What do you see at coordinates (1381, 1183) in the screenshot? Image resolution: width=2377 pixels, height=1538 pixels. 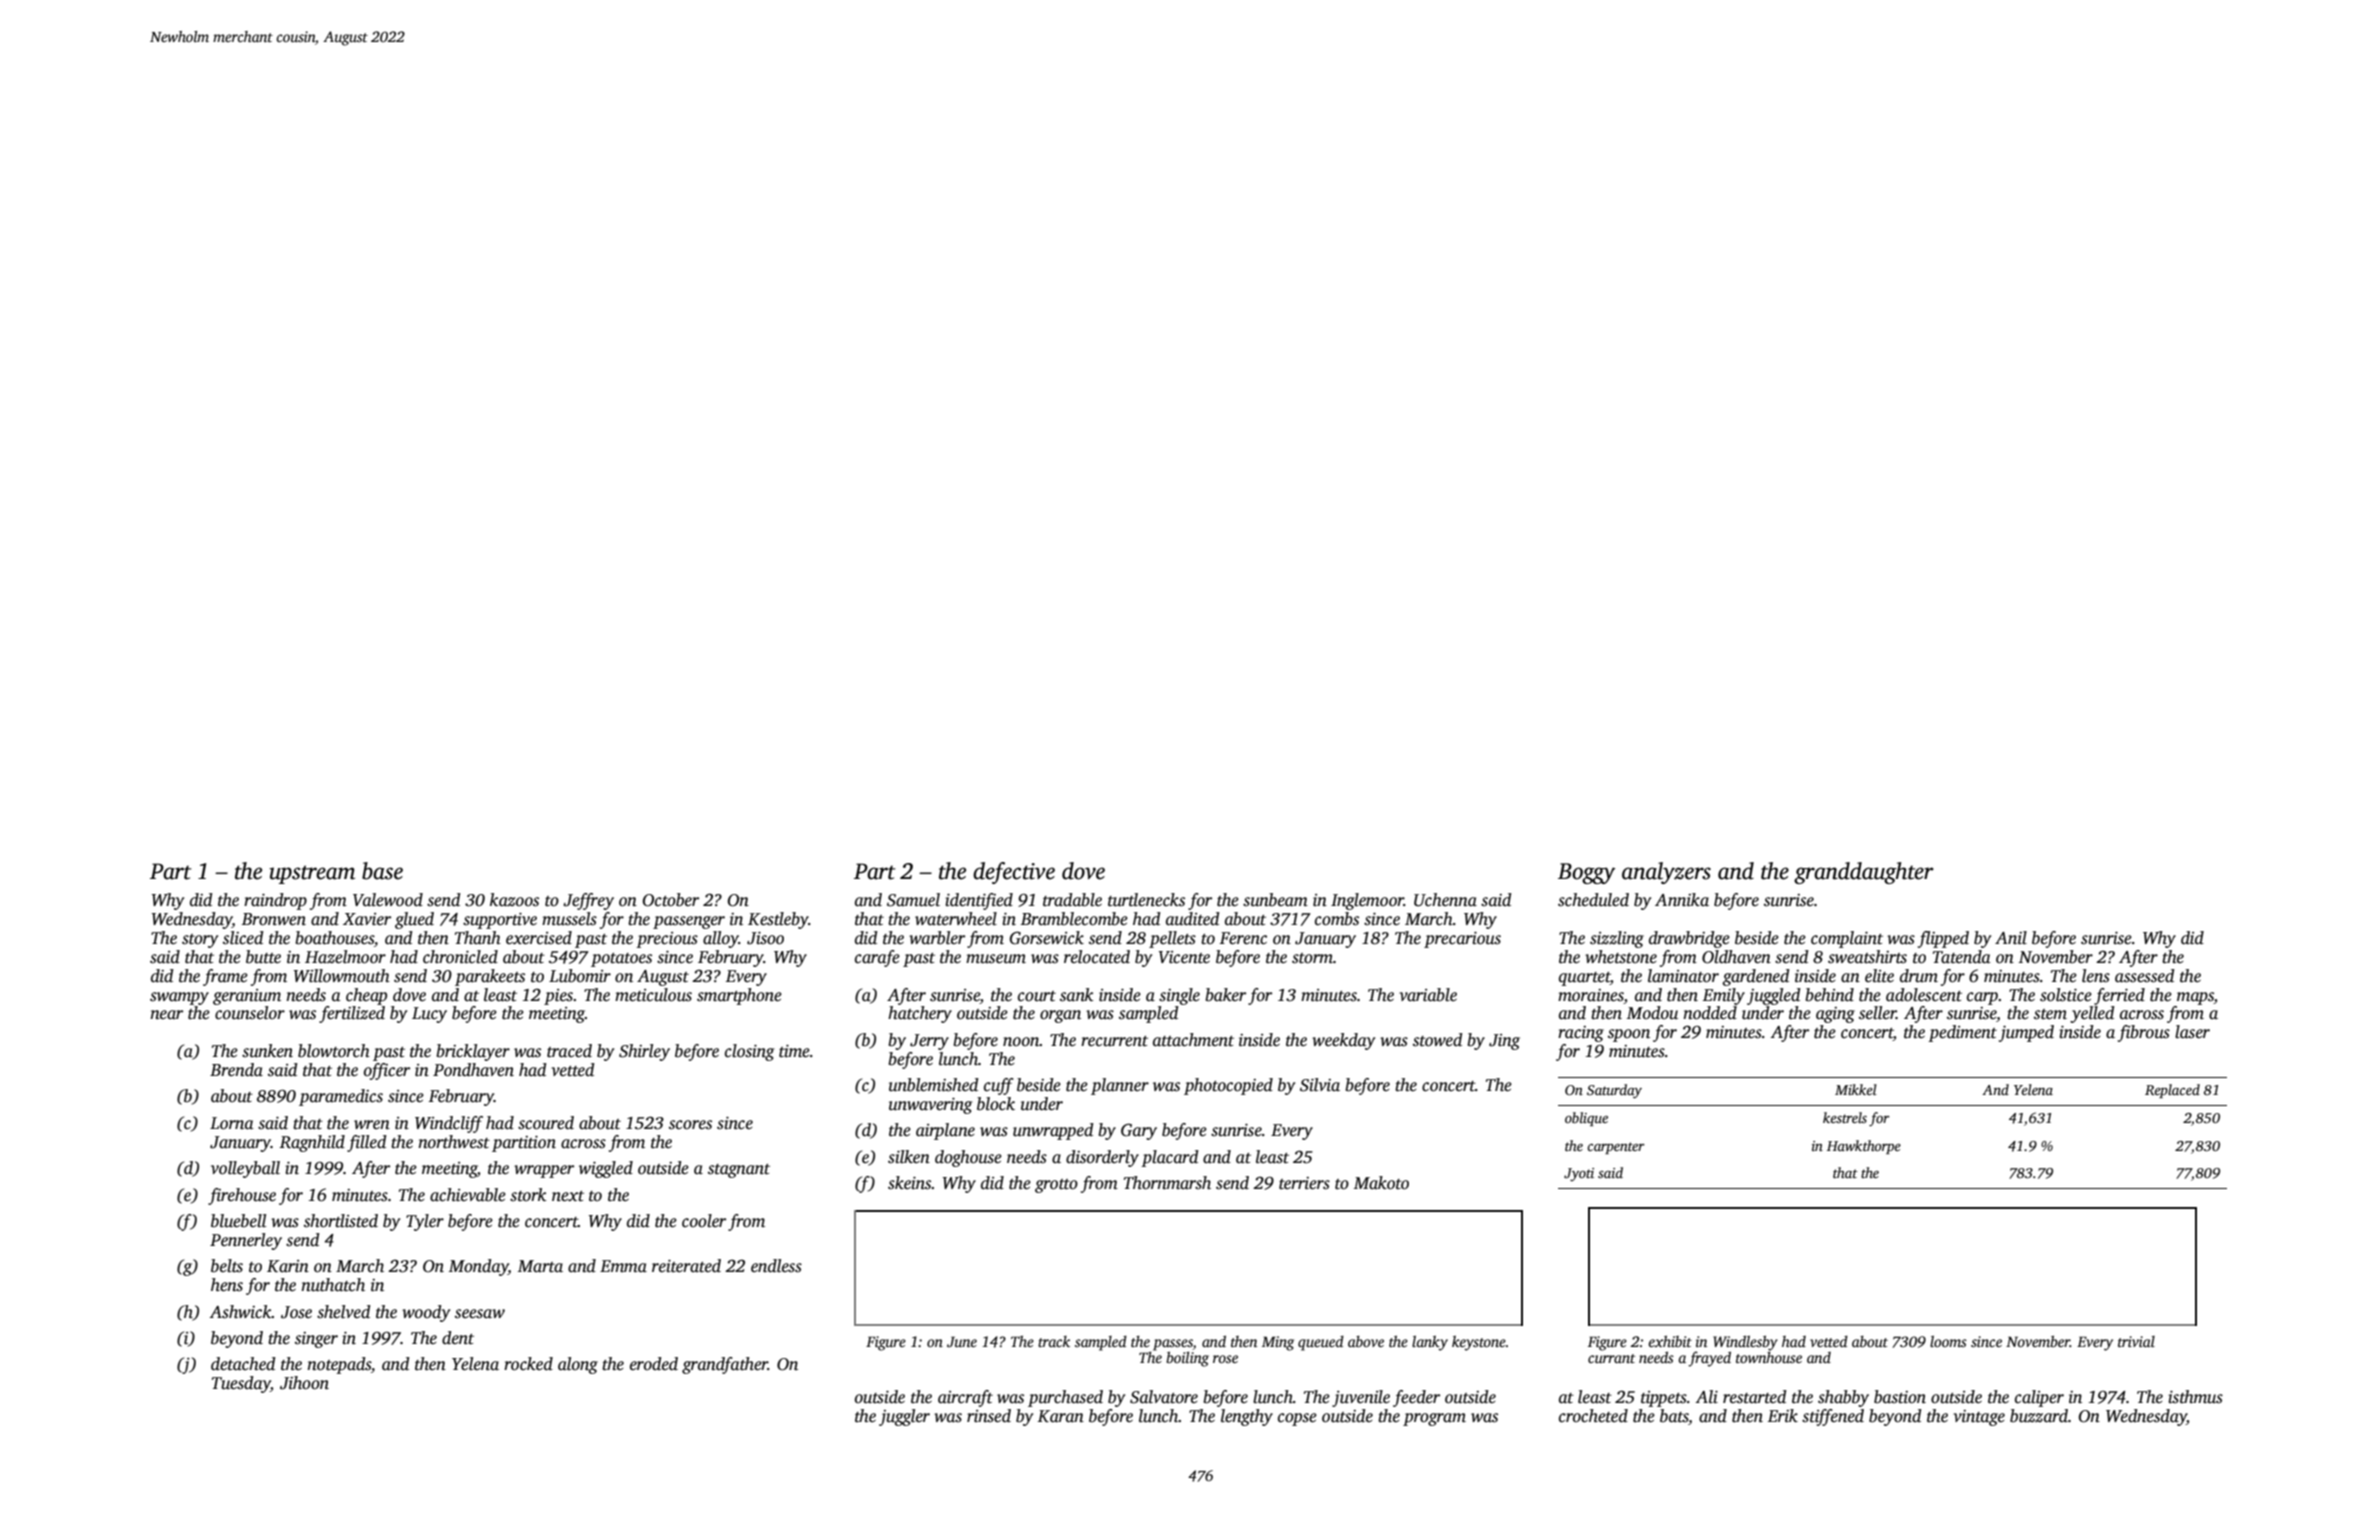 I see `Makoto` at bounding box center [1381, 1183].
